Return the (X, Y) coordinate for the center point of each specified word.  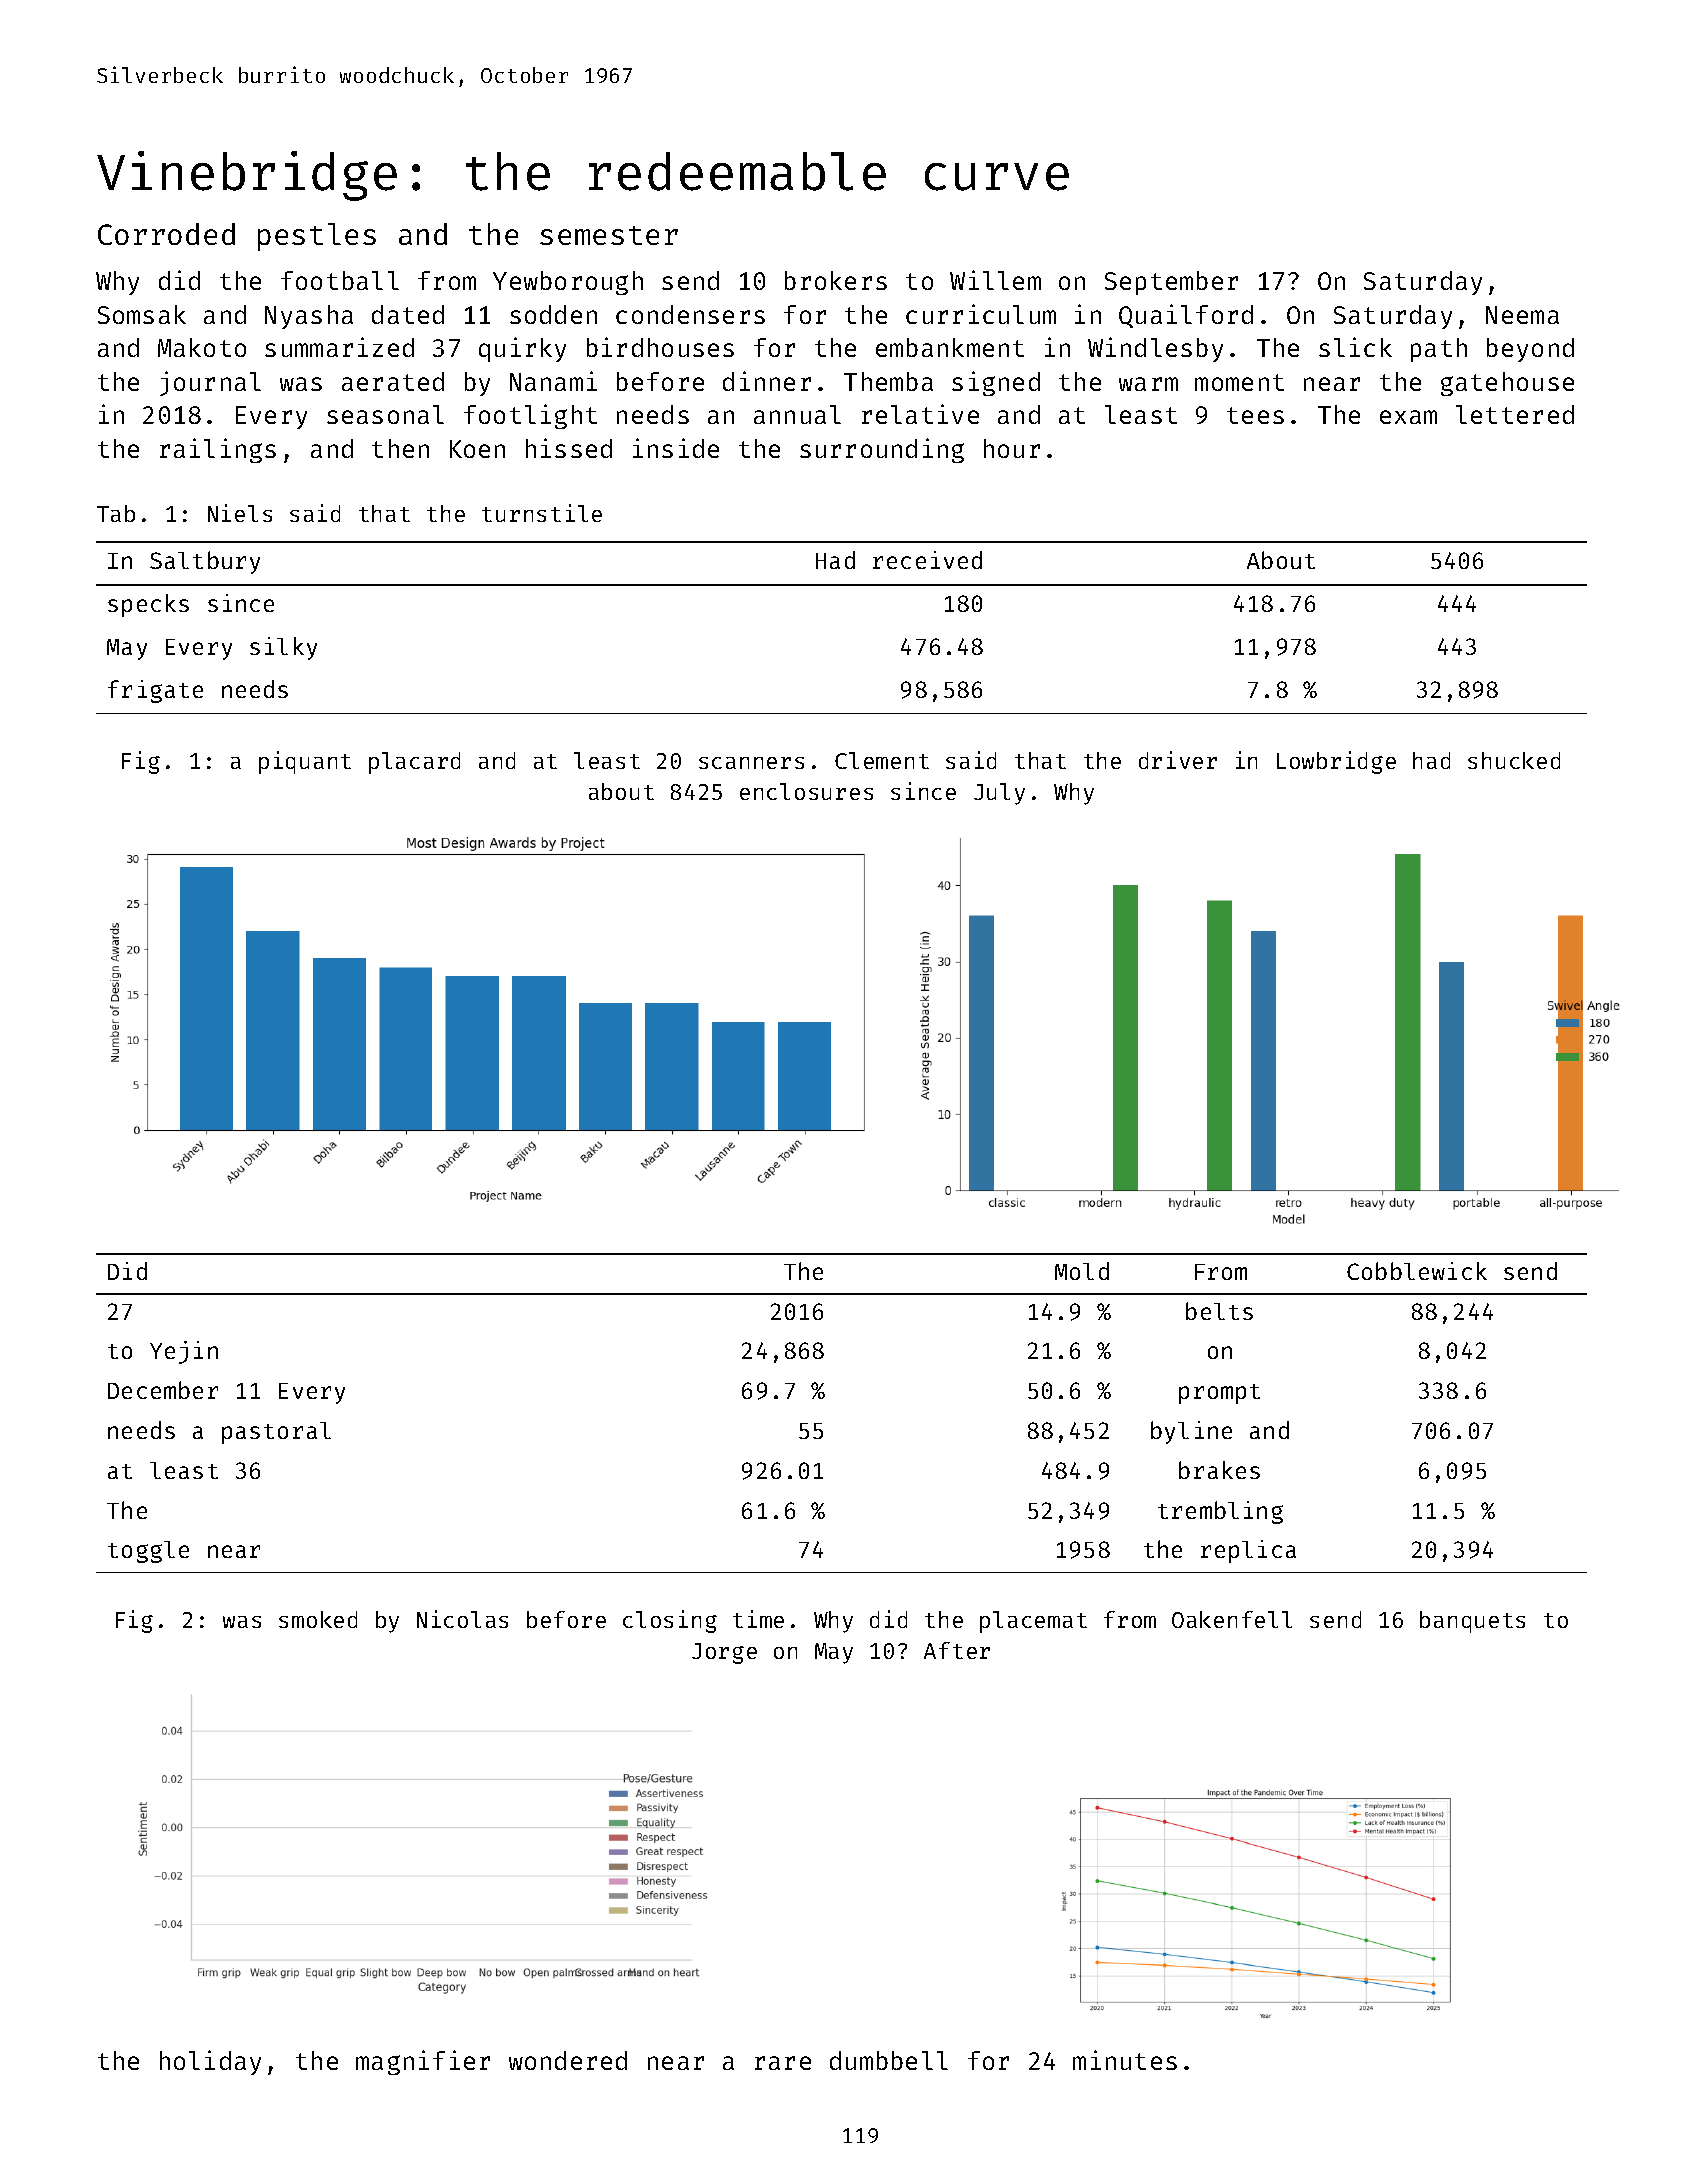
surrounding (882, 450)
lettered (1515, 414)
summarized (339, 347)
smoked (318, 1619)
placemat (1033, 1622)
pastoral (276, 1433)
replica (1248, 1551)
